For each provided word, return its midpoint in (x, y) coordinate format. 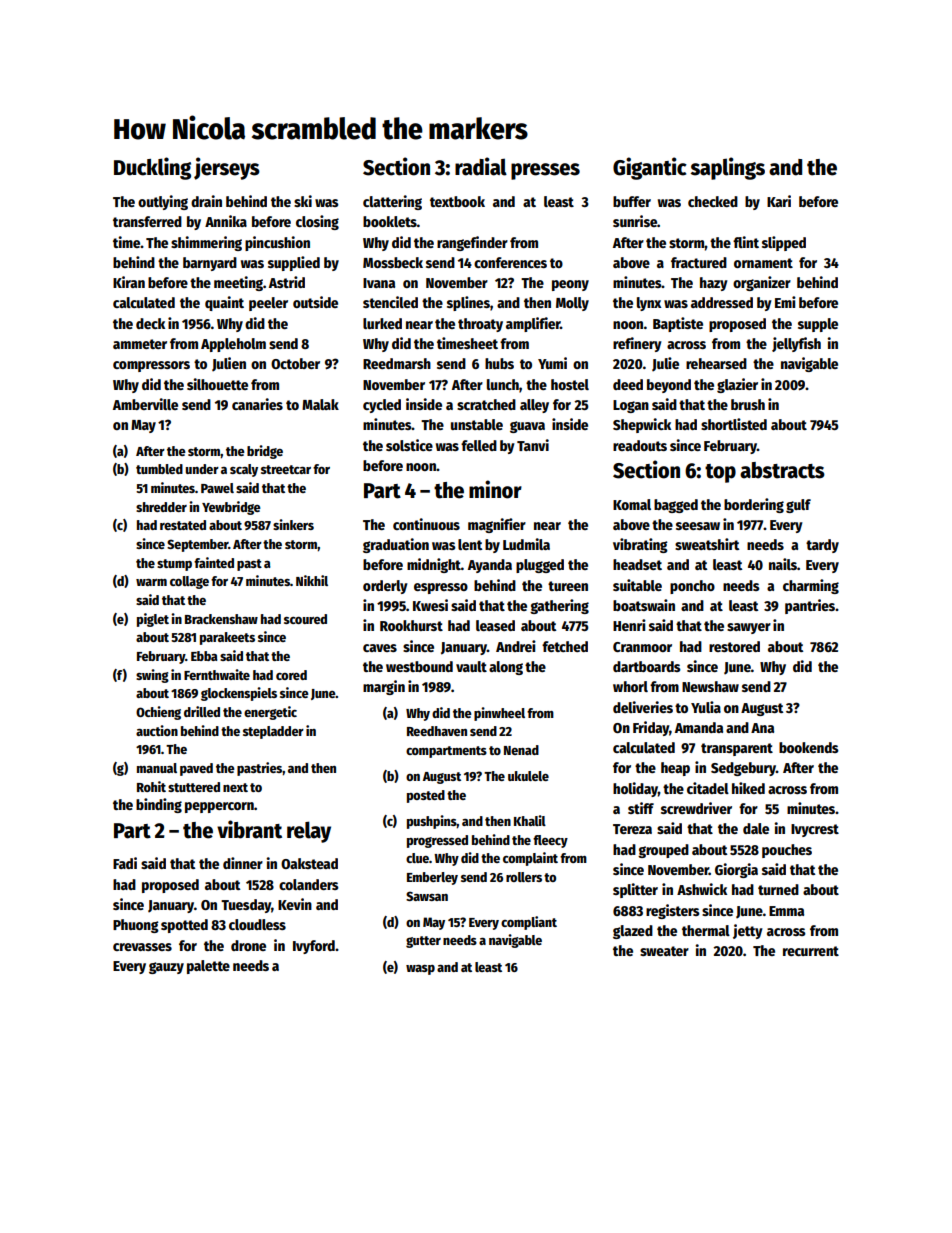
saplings (727, 168)
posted (426, 796)
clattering (392, 202)
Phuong (136, 926)
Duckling (152, 168)
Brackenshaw (221, 619)
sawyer (749, 628)
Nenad (521, 750)
